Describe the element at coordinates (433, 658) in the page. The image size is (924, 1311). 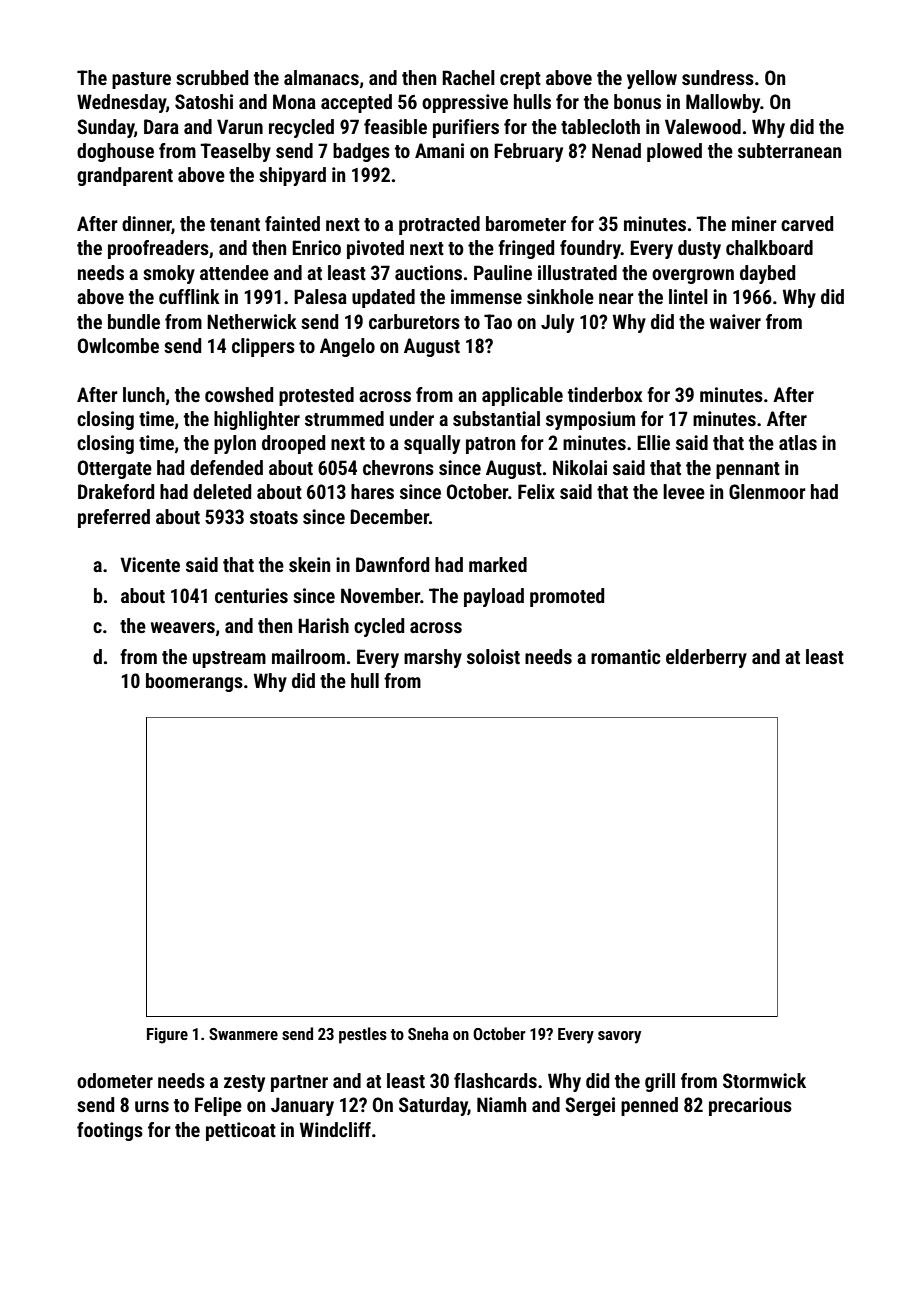
I see `marshy` at that location.
